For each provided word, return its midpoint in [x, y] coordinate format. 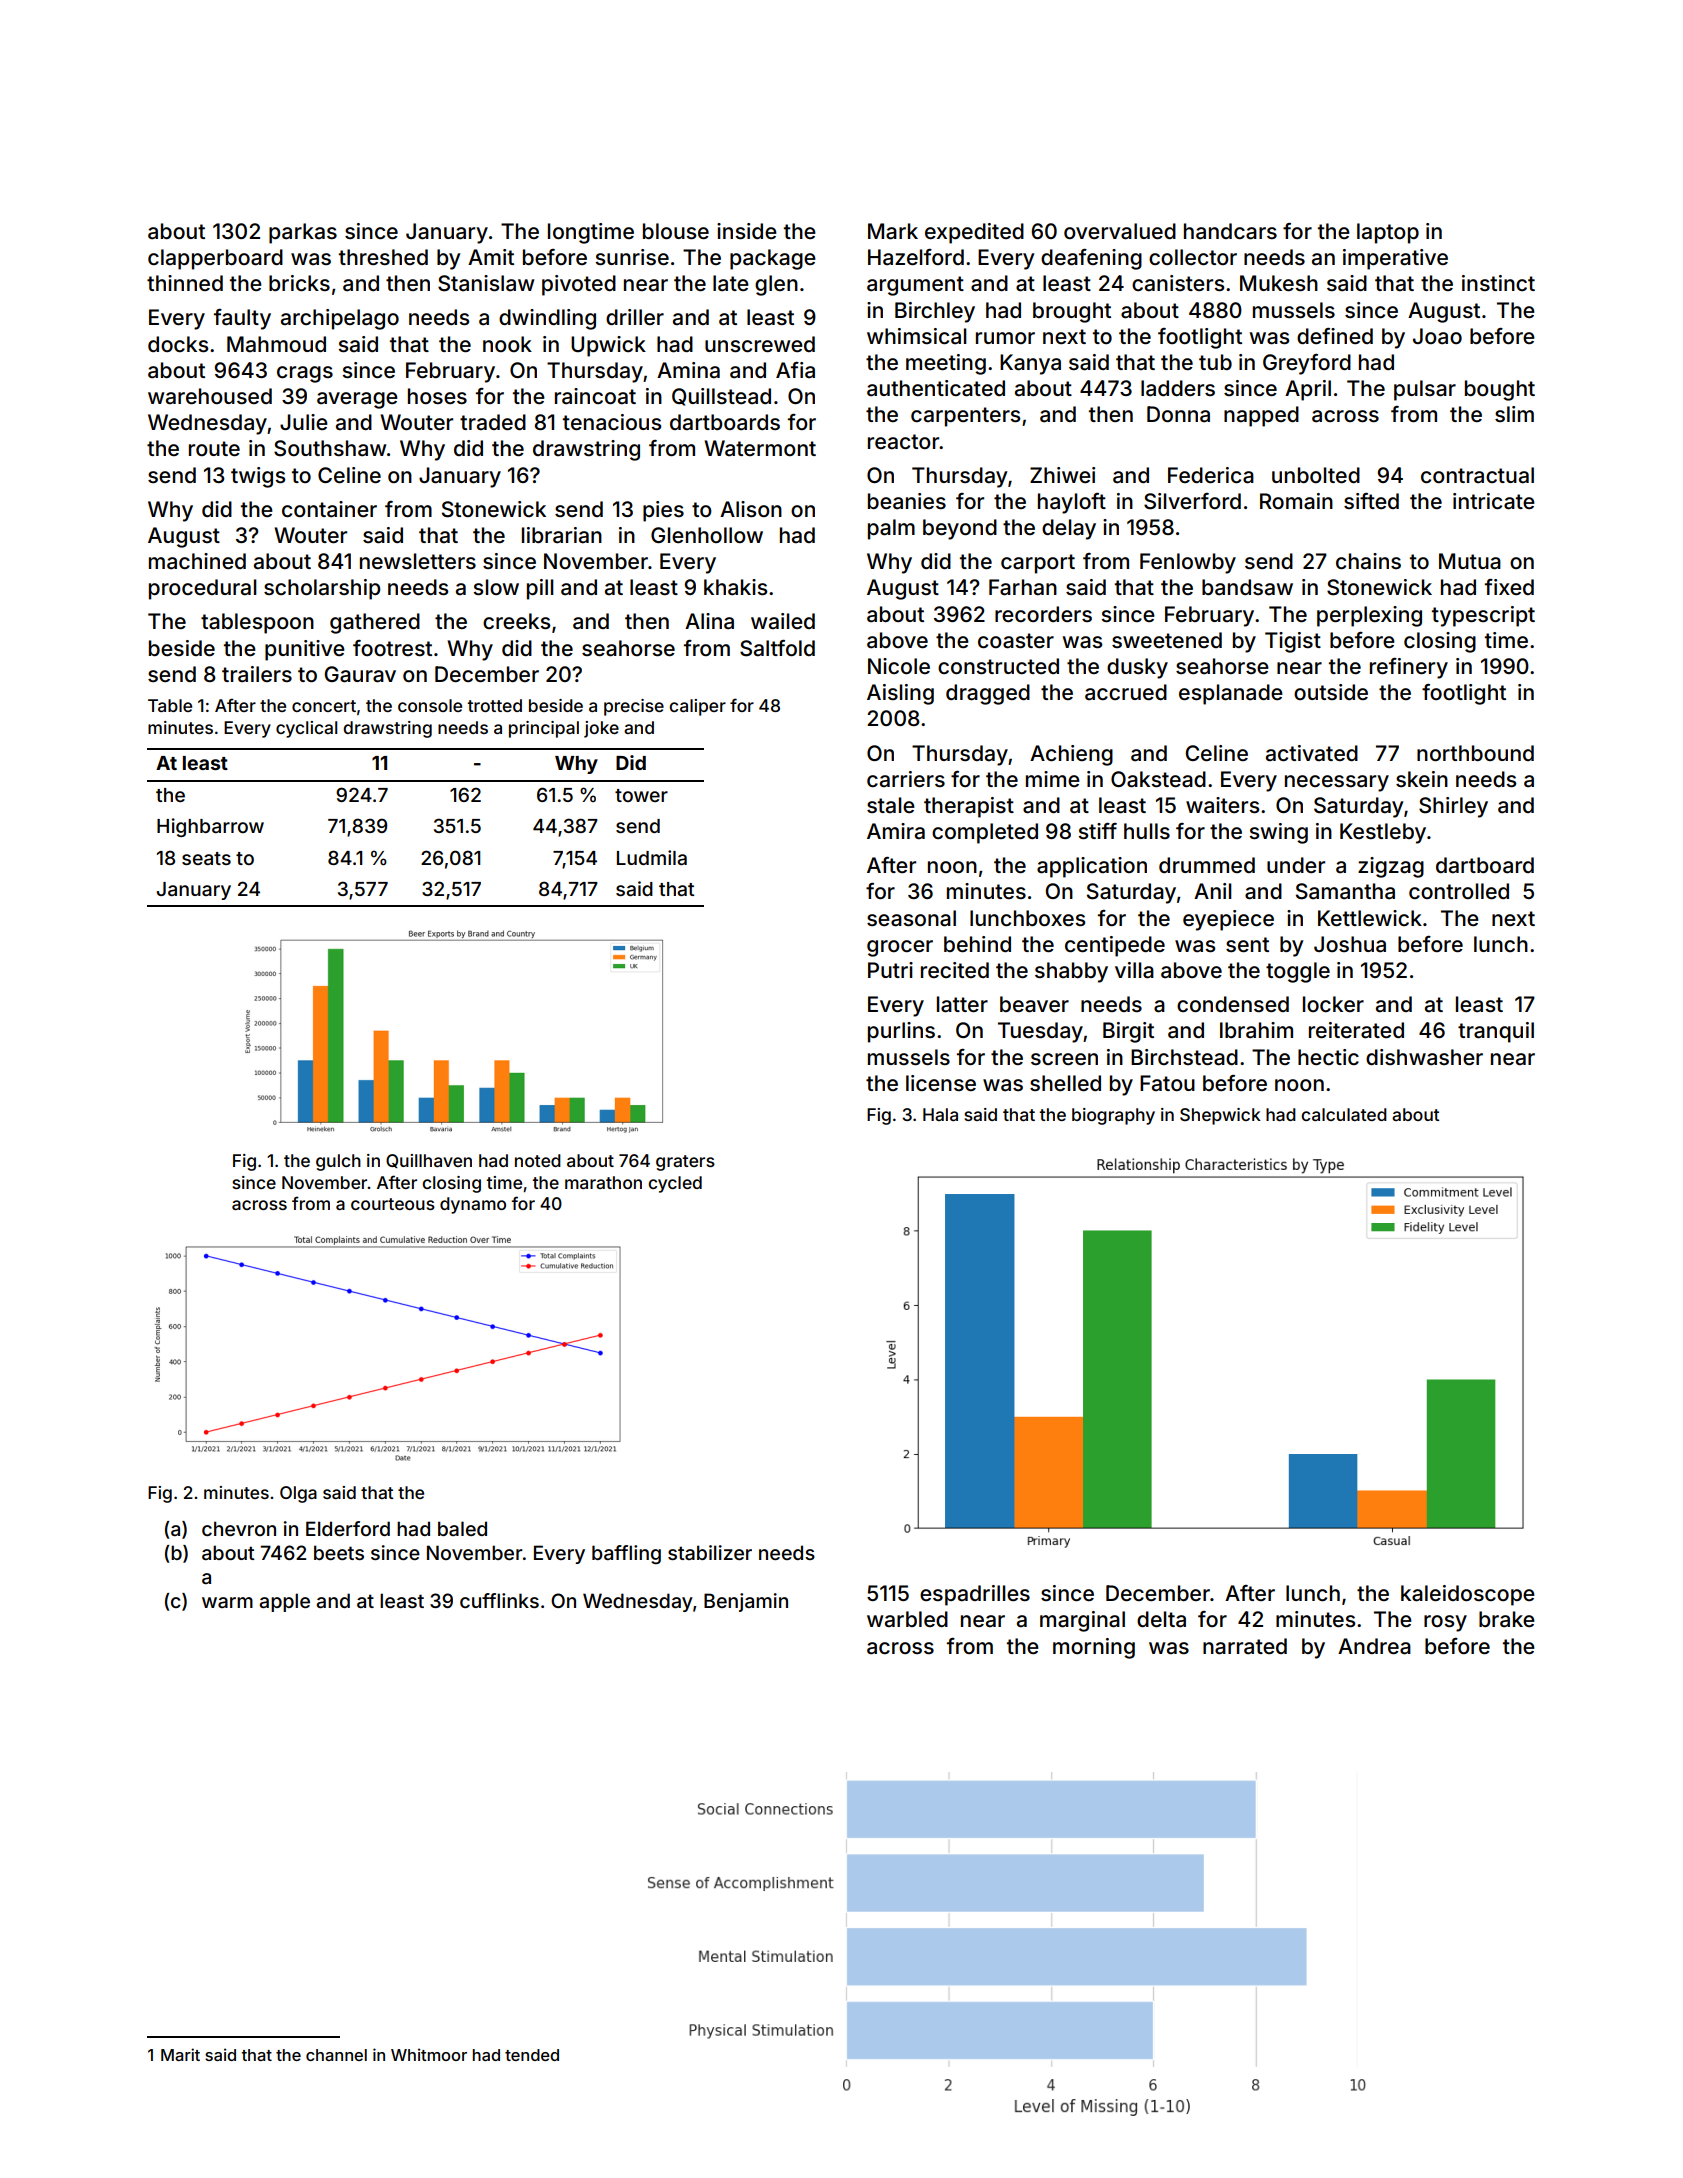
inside [747, 231]
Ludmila [652, 857]
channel [336, 2055]
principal [544, 729]
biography [1113, 1116]
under [1296, 865]
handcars [1230, 231]
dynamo [473, 1205]
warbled [907, 1619]
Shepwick [1220, 1116]
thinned [185, 283]
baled [462, 1528]
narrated [1245, 1646]
